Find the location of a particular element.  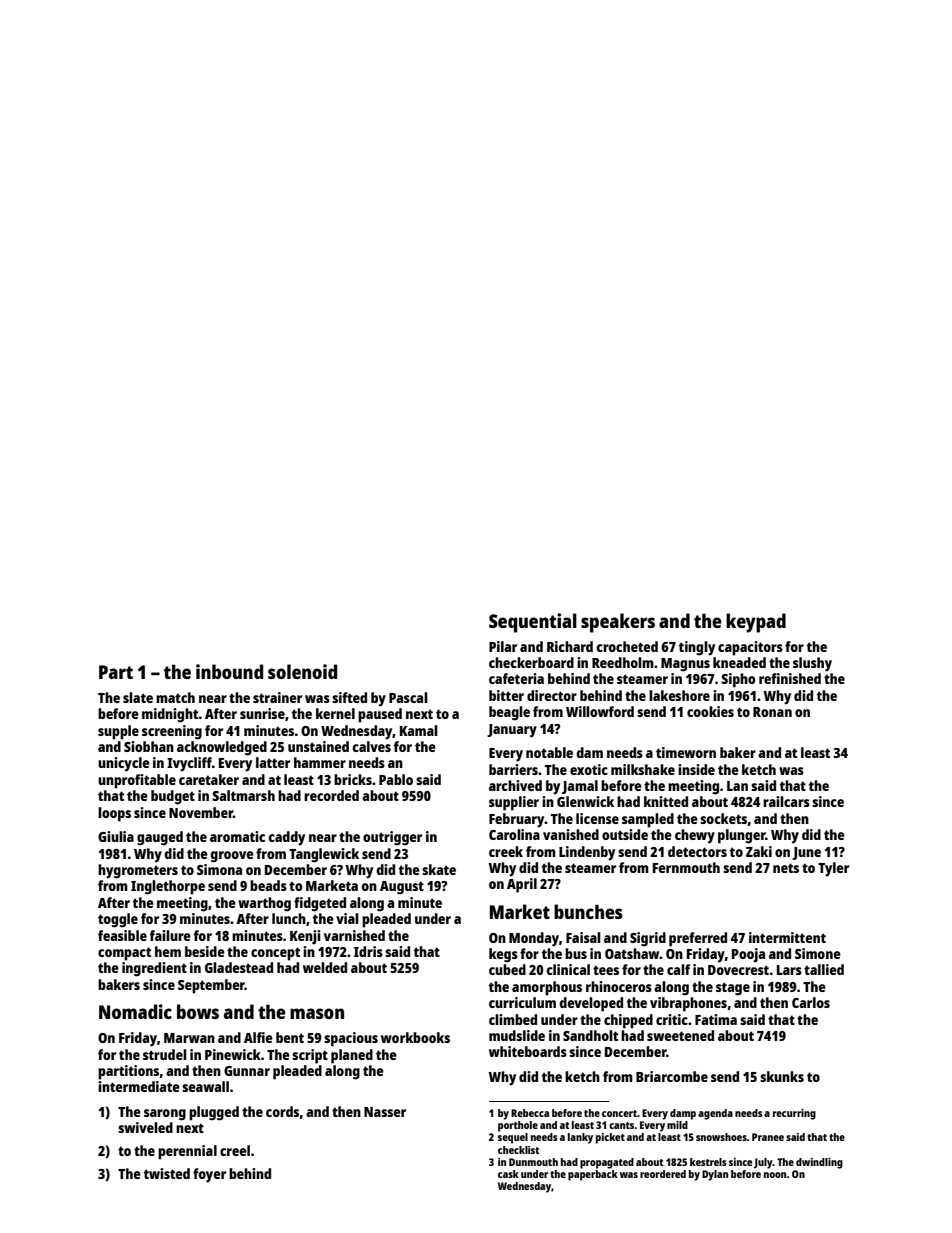

vial is located at coordinates (347, 918).
